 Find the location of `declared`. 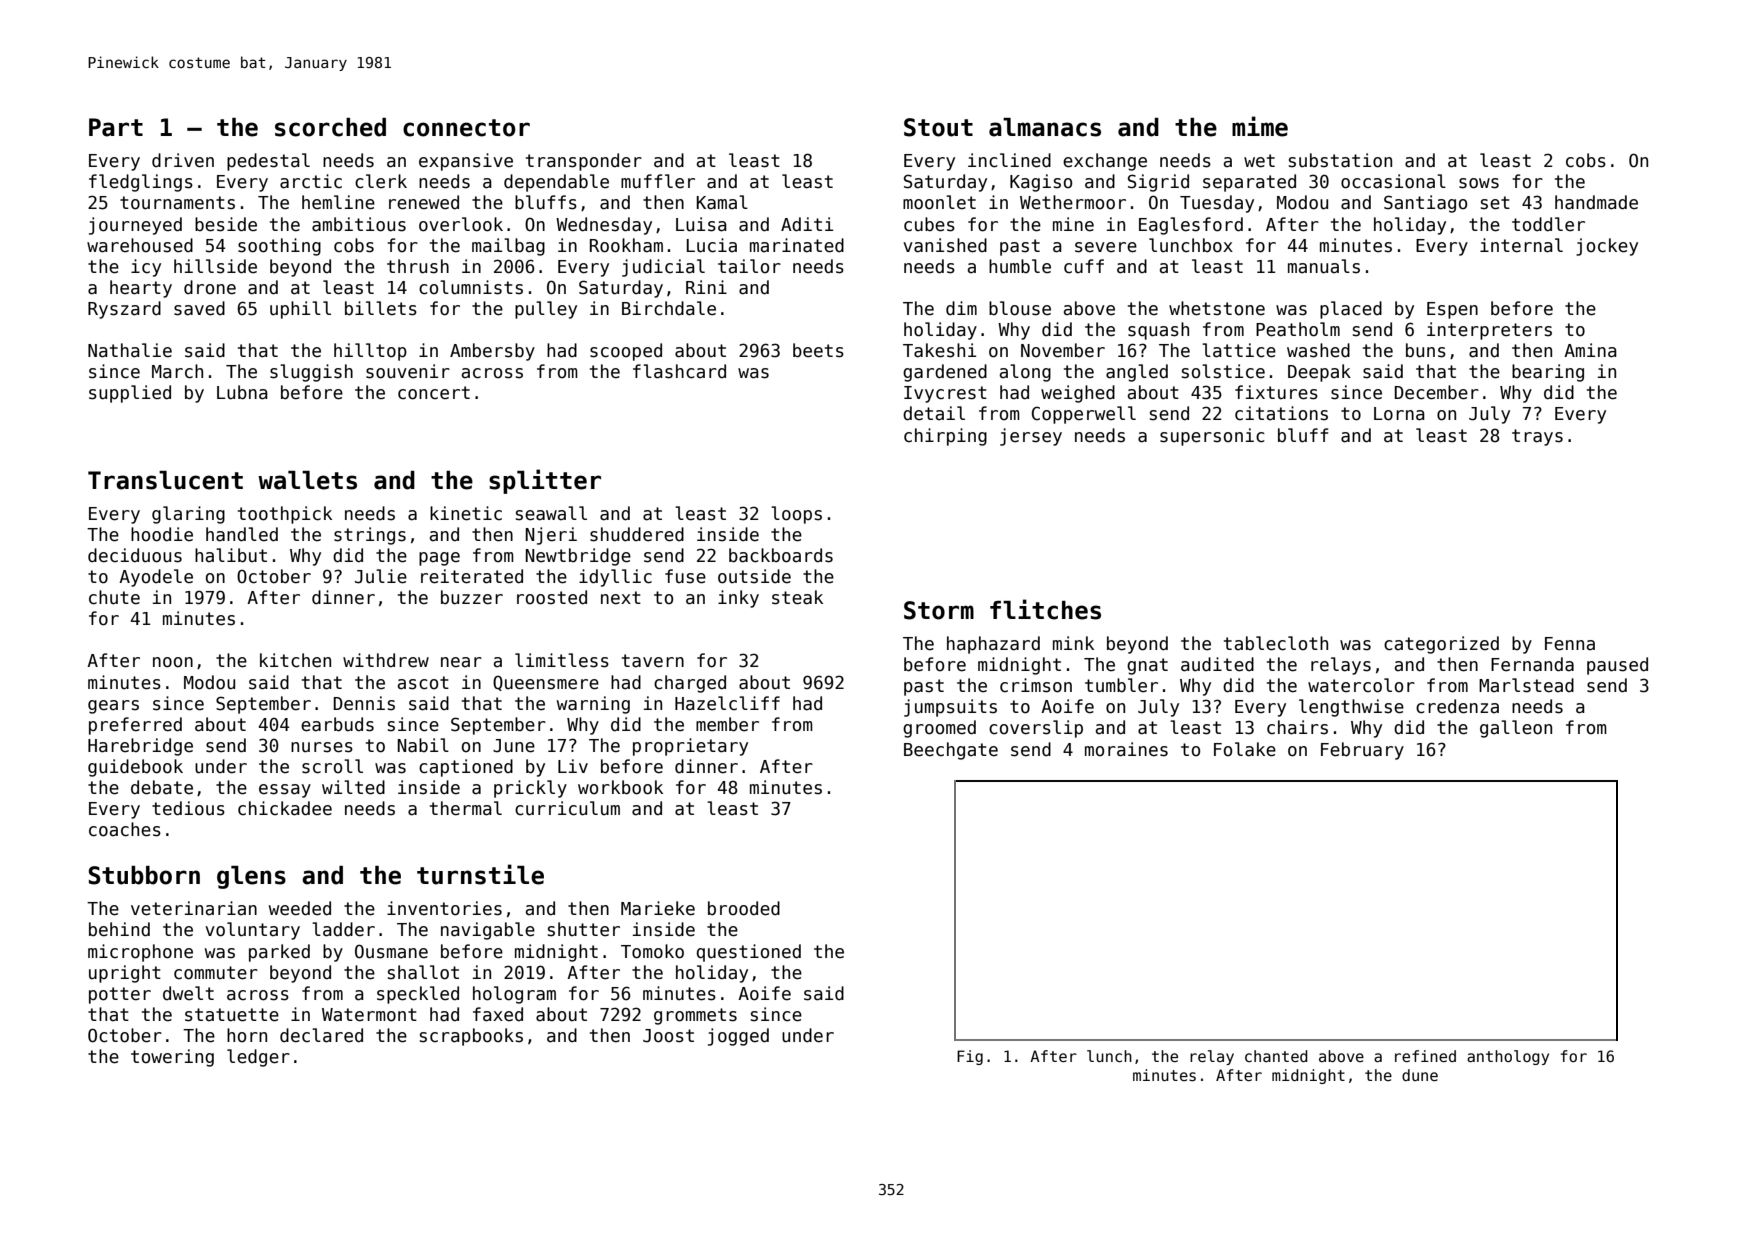

declared is located at coordinates (321, 1035).
